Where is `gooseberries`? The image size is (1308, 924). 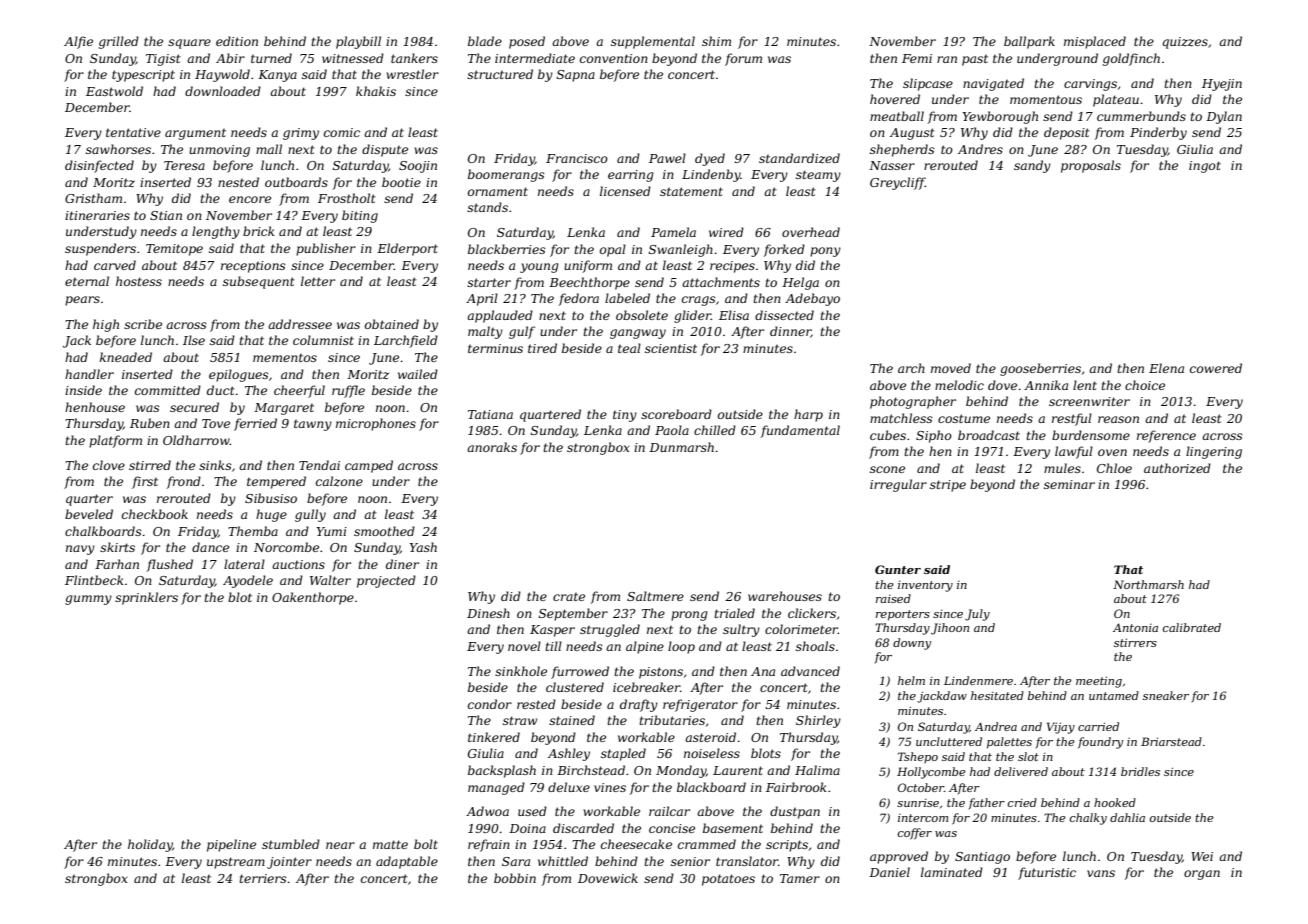
gooseberries is located at coordinates (1040, 369).
